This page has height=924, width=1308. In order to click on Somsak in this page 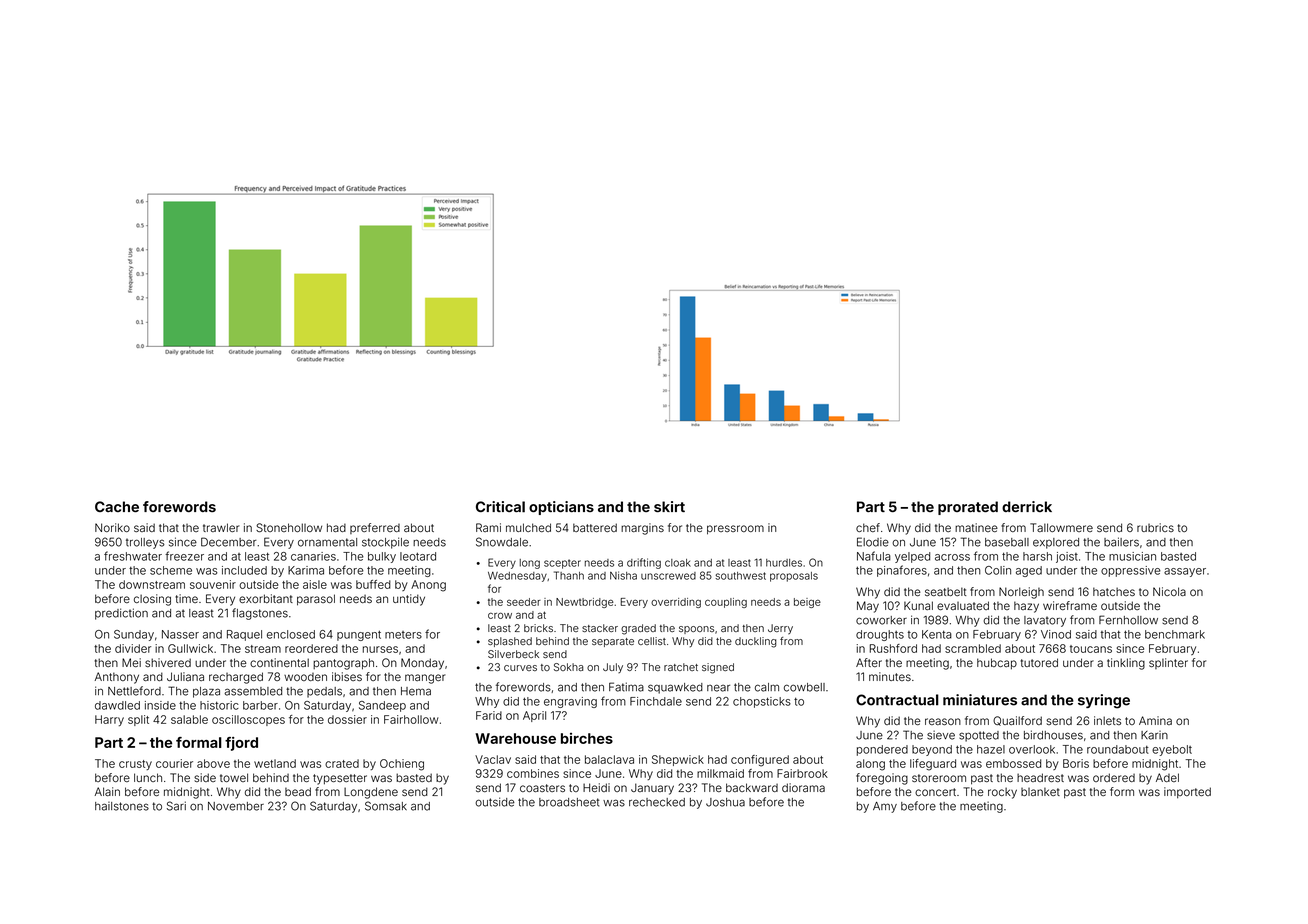, I will do `click(386, 806)`.
